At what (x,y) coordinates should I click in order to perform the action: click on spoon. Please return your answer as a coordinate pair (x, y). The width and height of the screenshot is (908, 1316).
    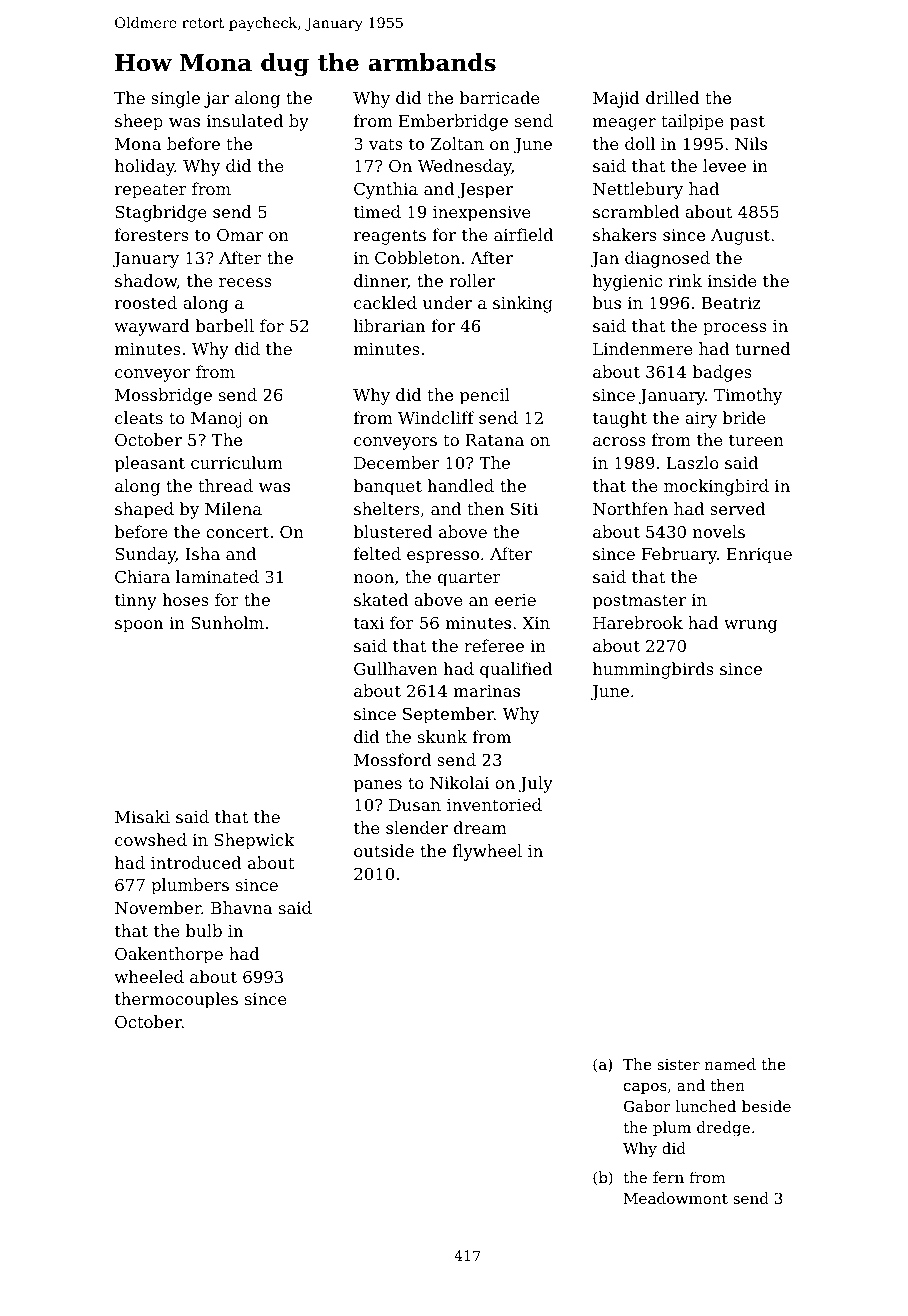
    Looking at the image, I should click on (139, 626).
